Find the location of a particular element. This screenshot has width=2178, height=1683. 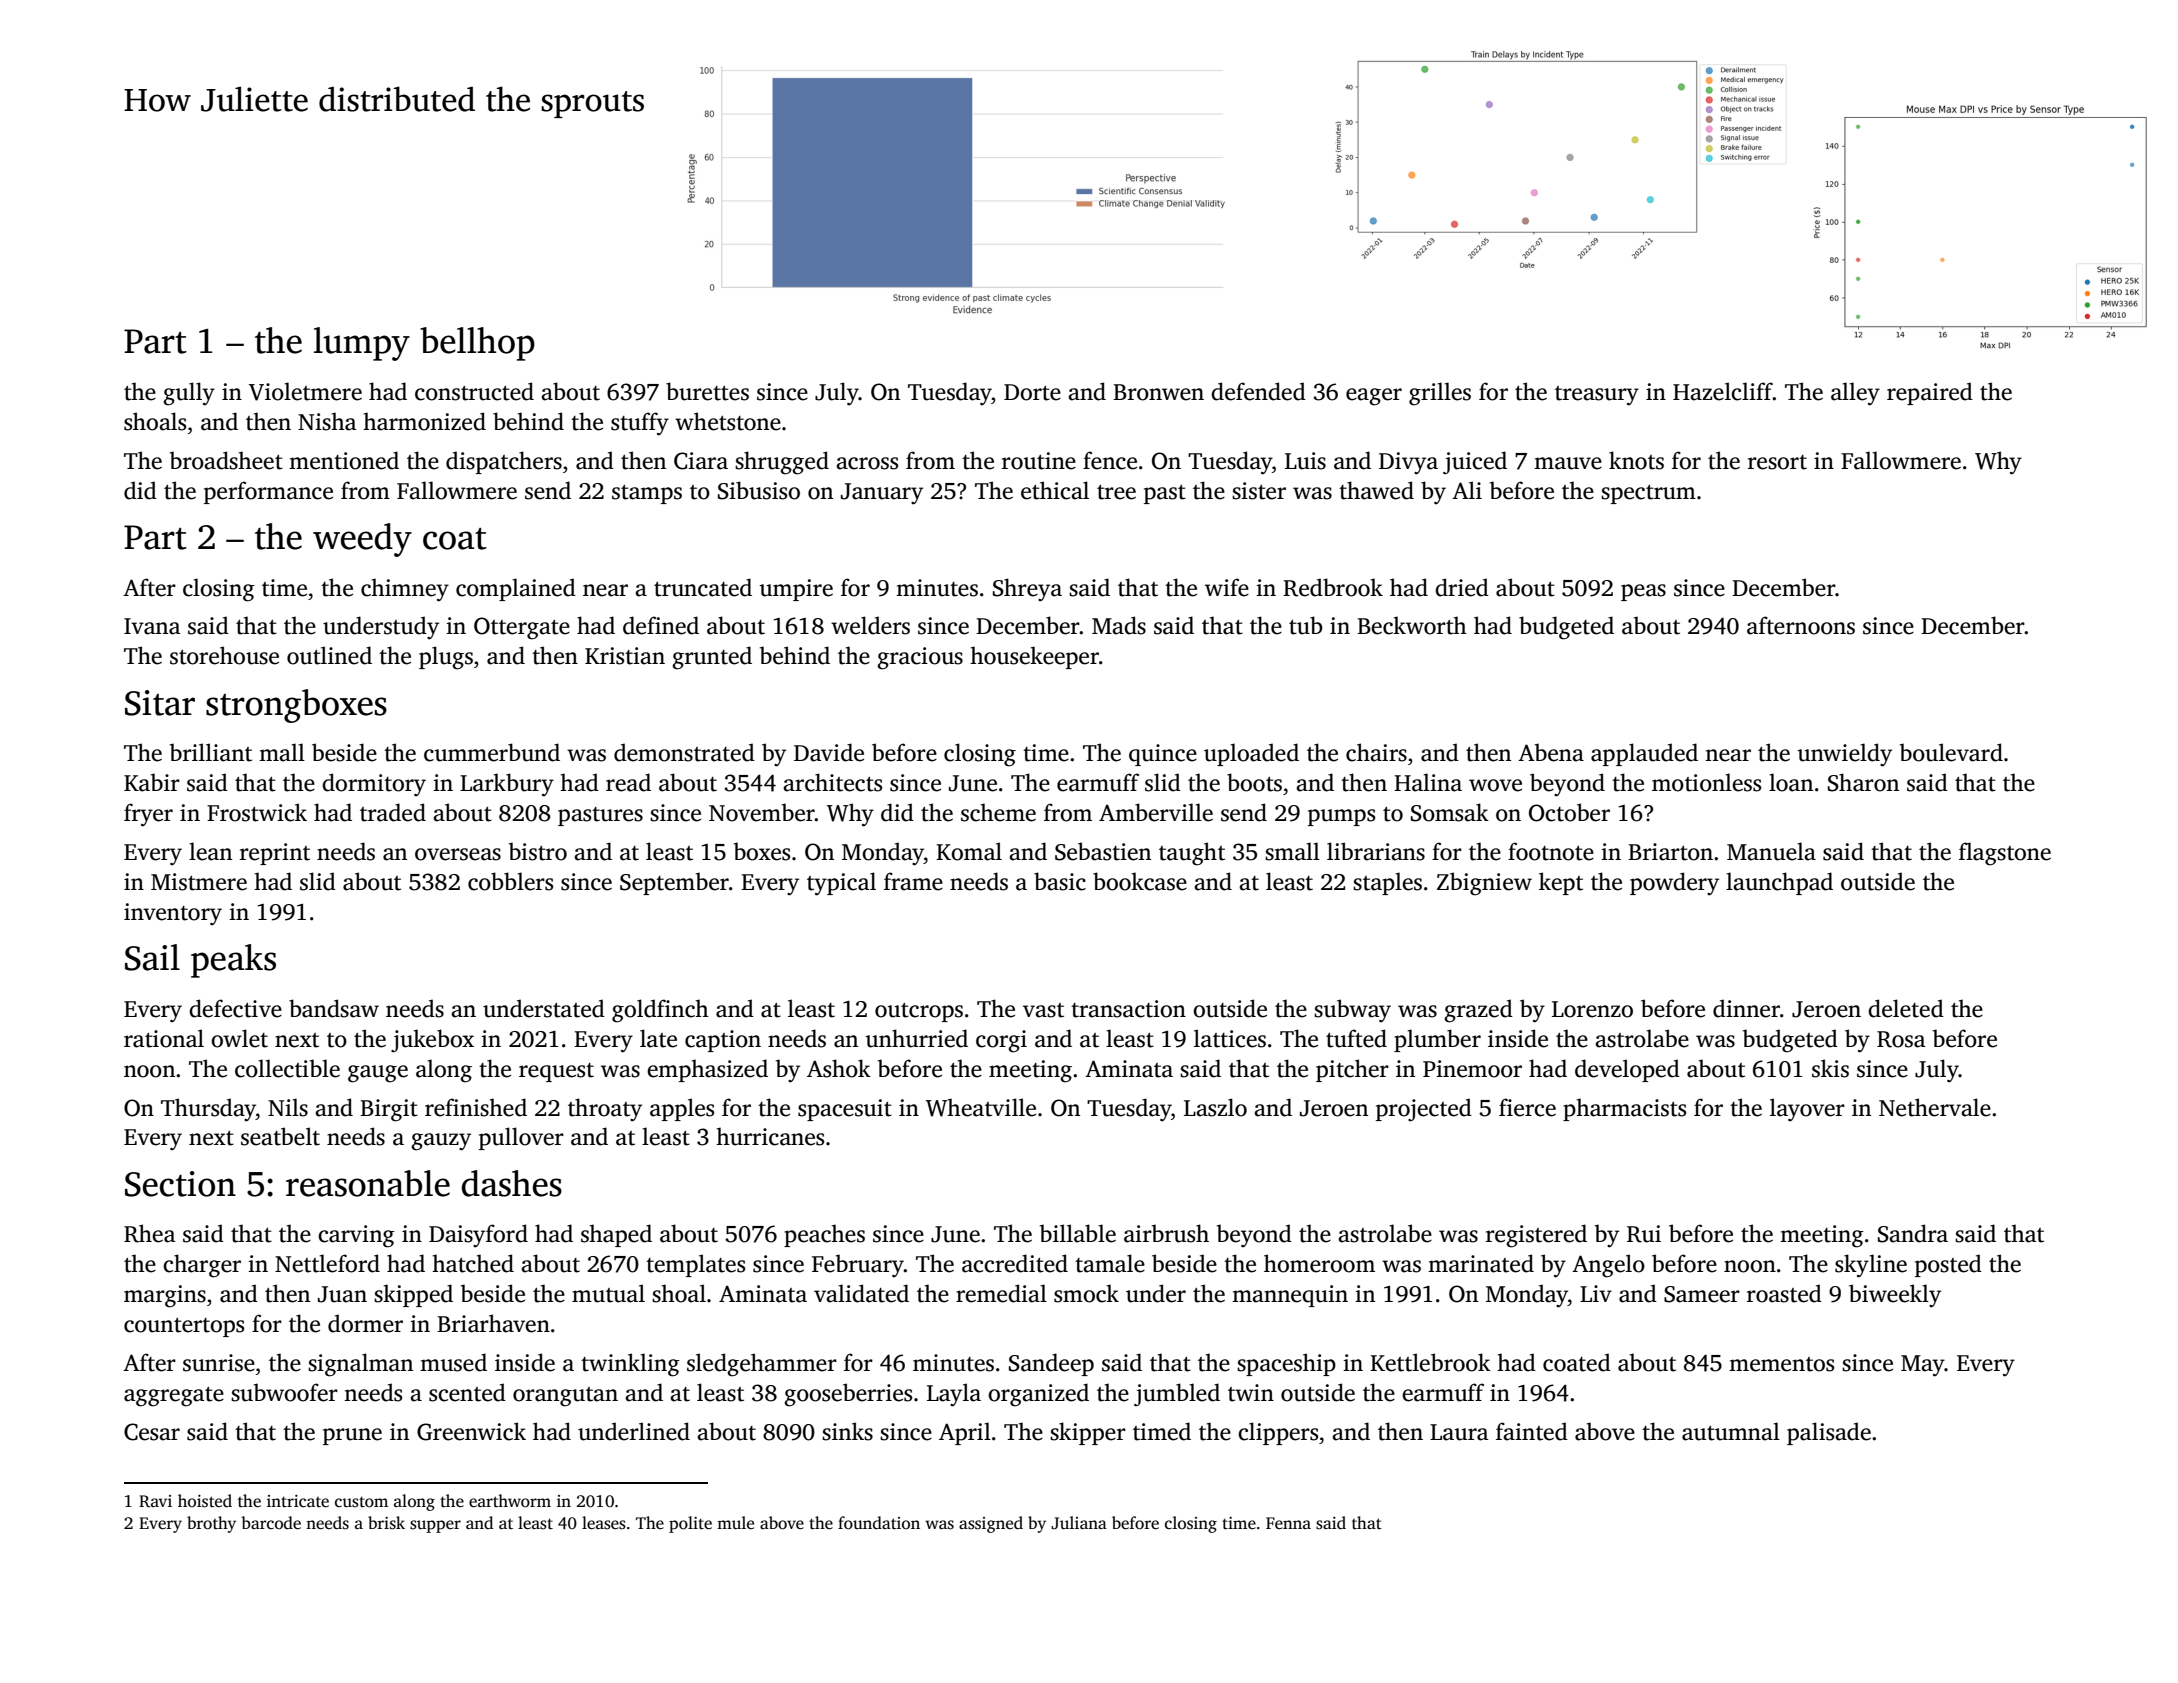

Violetmere is located at coordinates (305, 391).
